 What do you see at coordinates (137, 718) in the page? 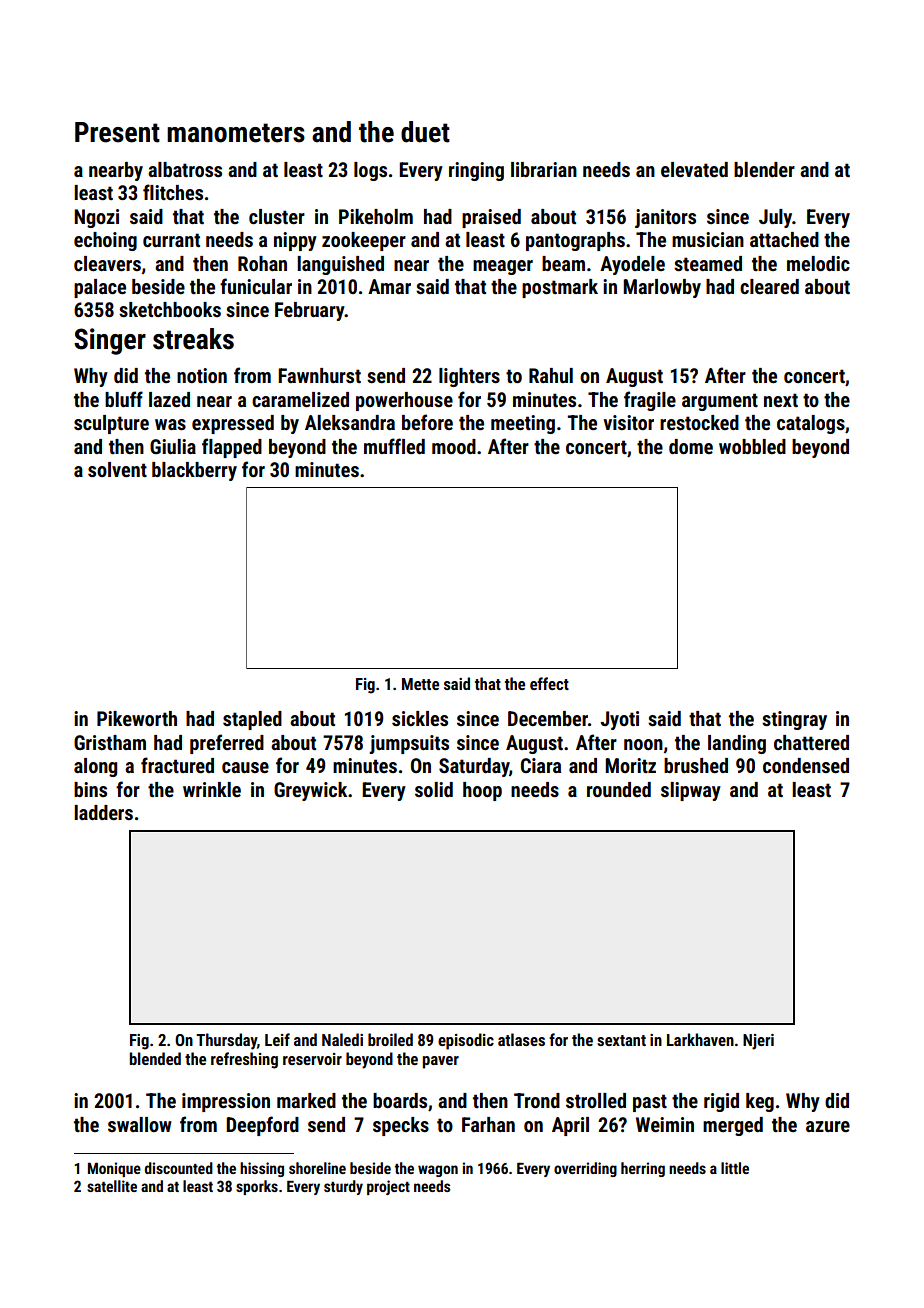
I see `Pikeworth` at bounding box center [137, 718].
